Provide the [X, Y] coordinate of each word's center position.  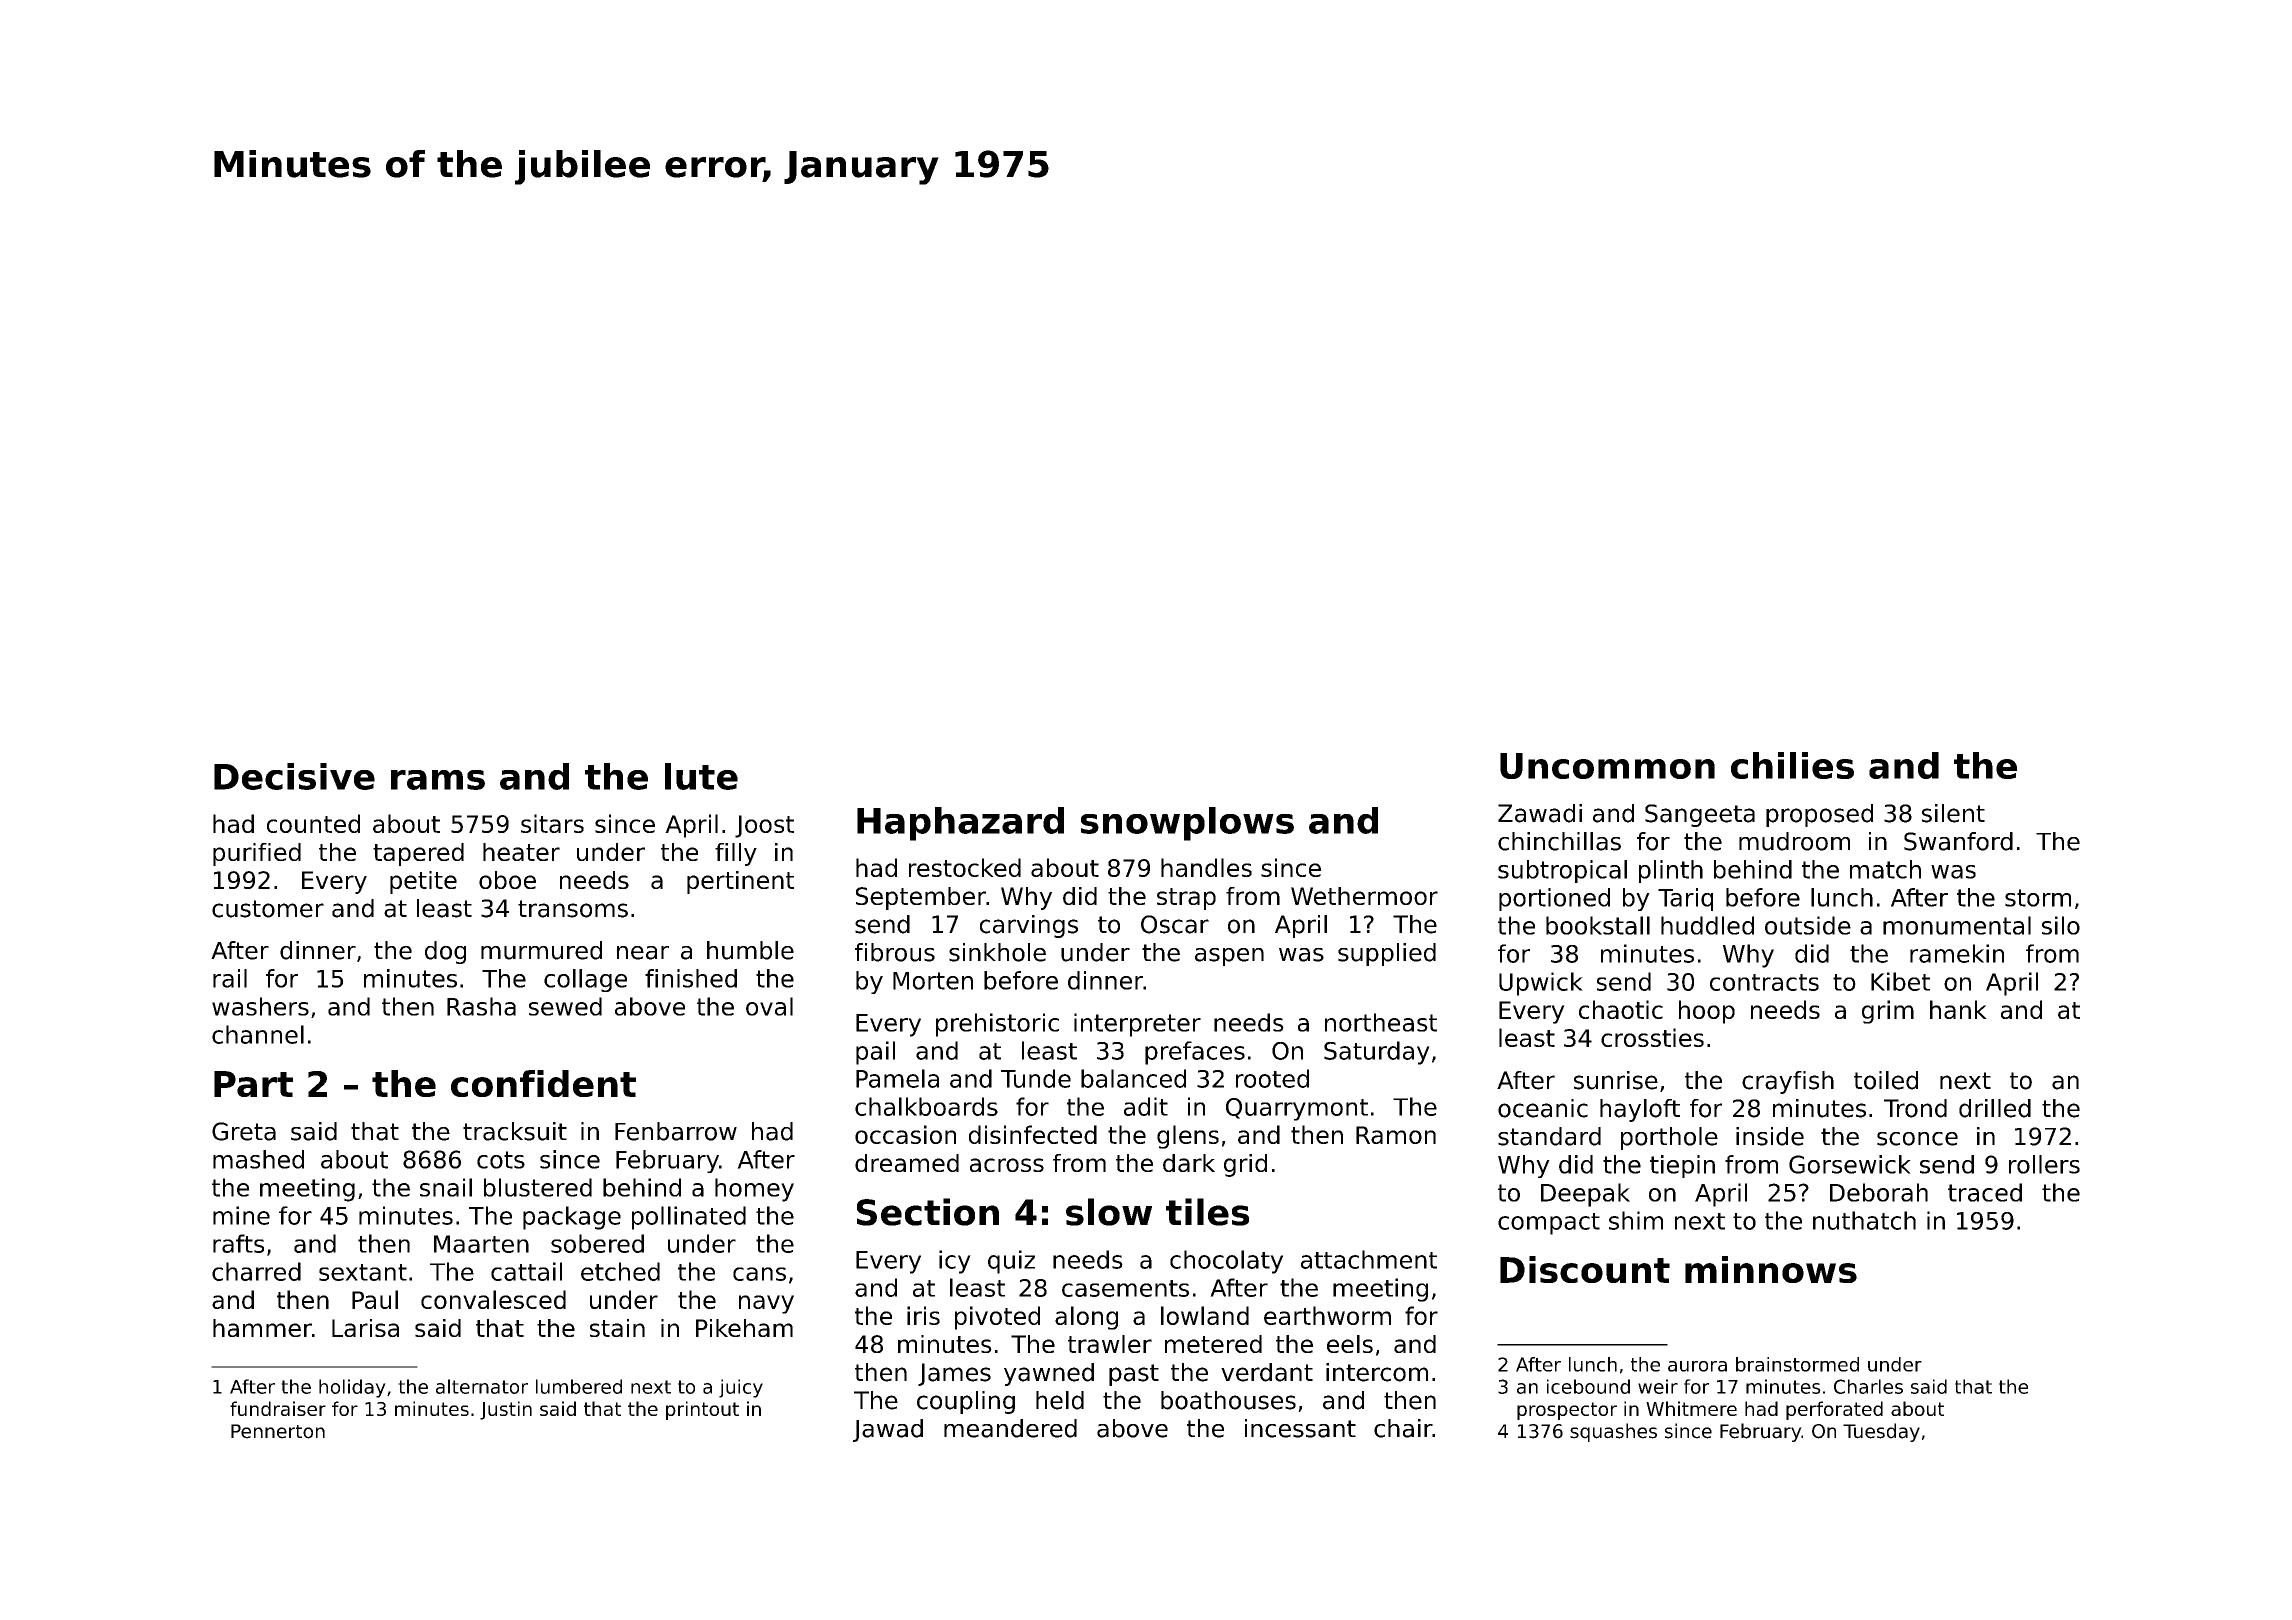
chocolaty [1226, 1262]
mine [241, 1215]
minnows [1771, 1269]
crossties [1652, 1037]
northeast [1381, 1022]
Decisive [294, 776]
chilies [1792, 765]
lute [701, 776]
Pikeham [744, 1328]
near [643, 953]
